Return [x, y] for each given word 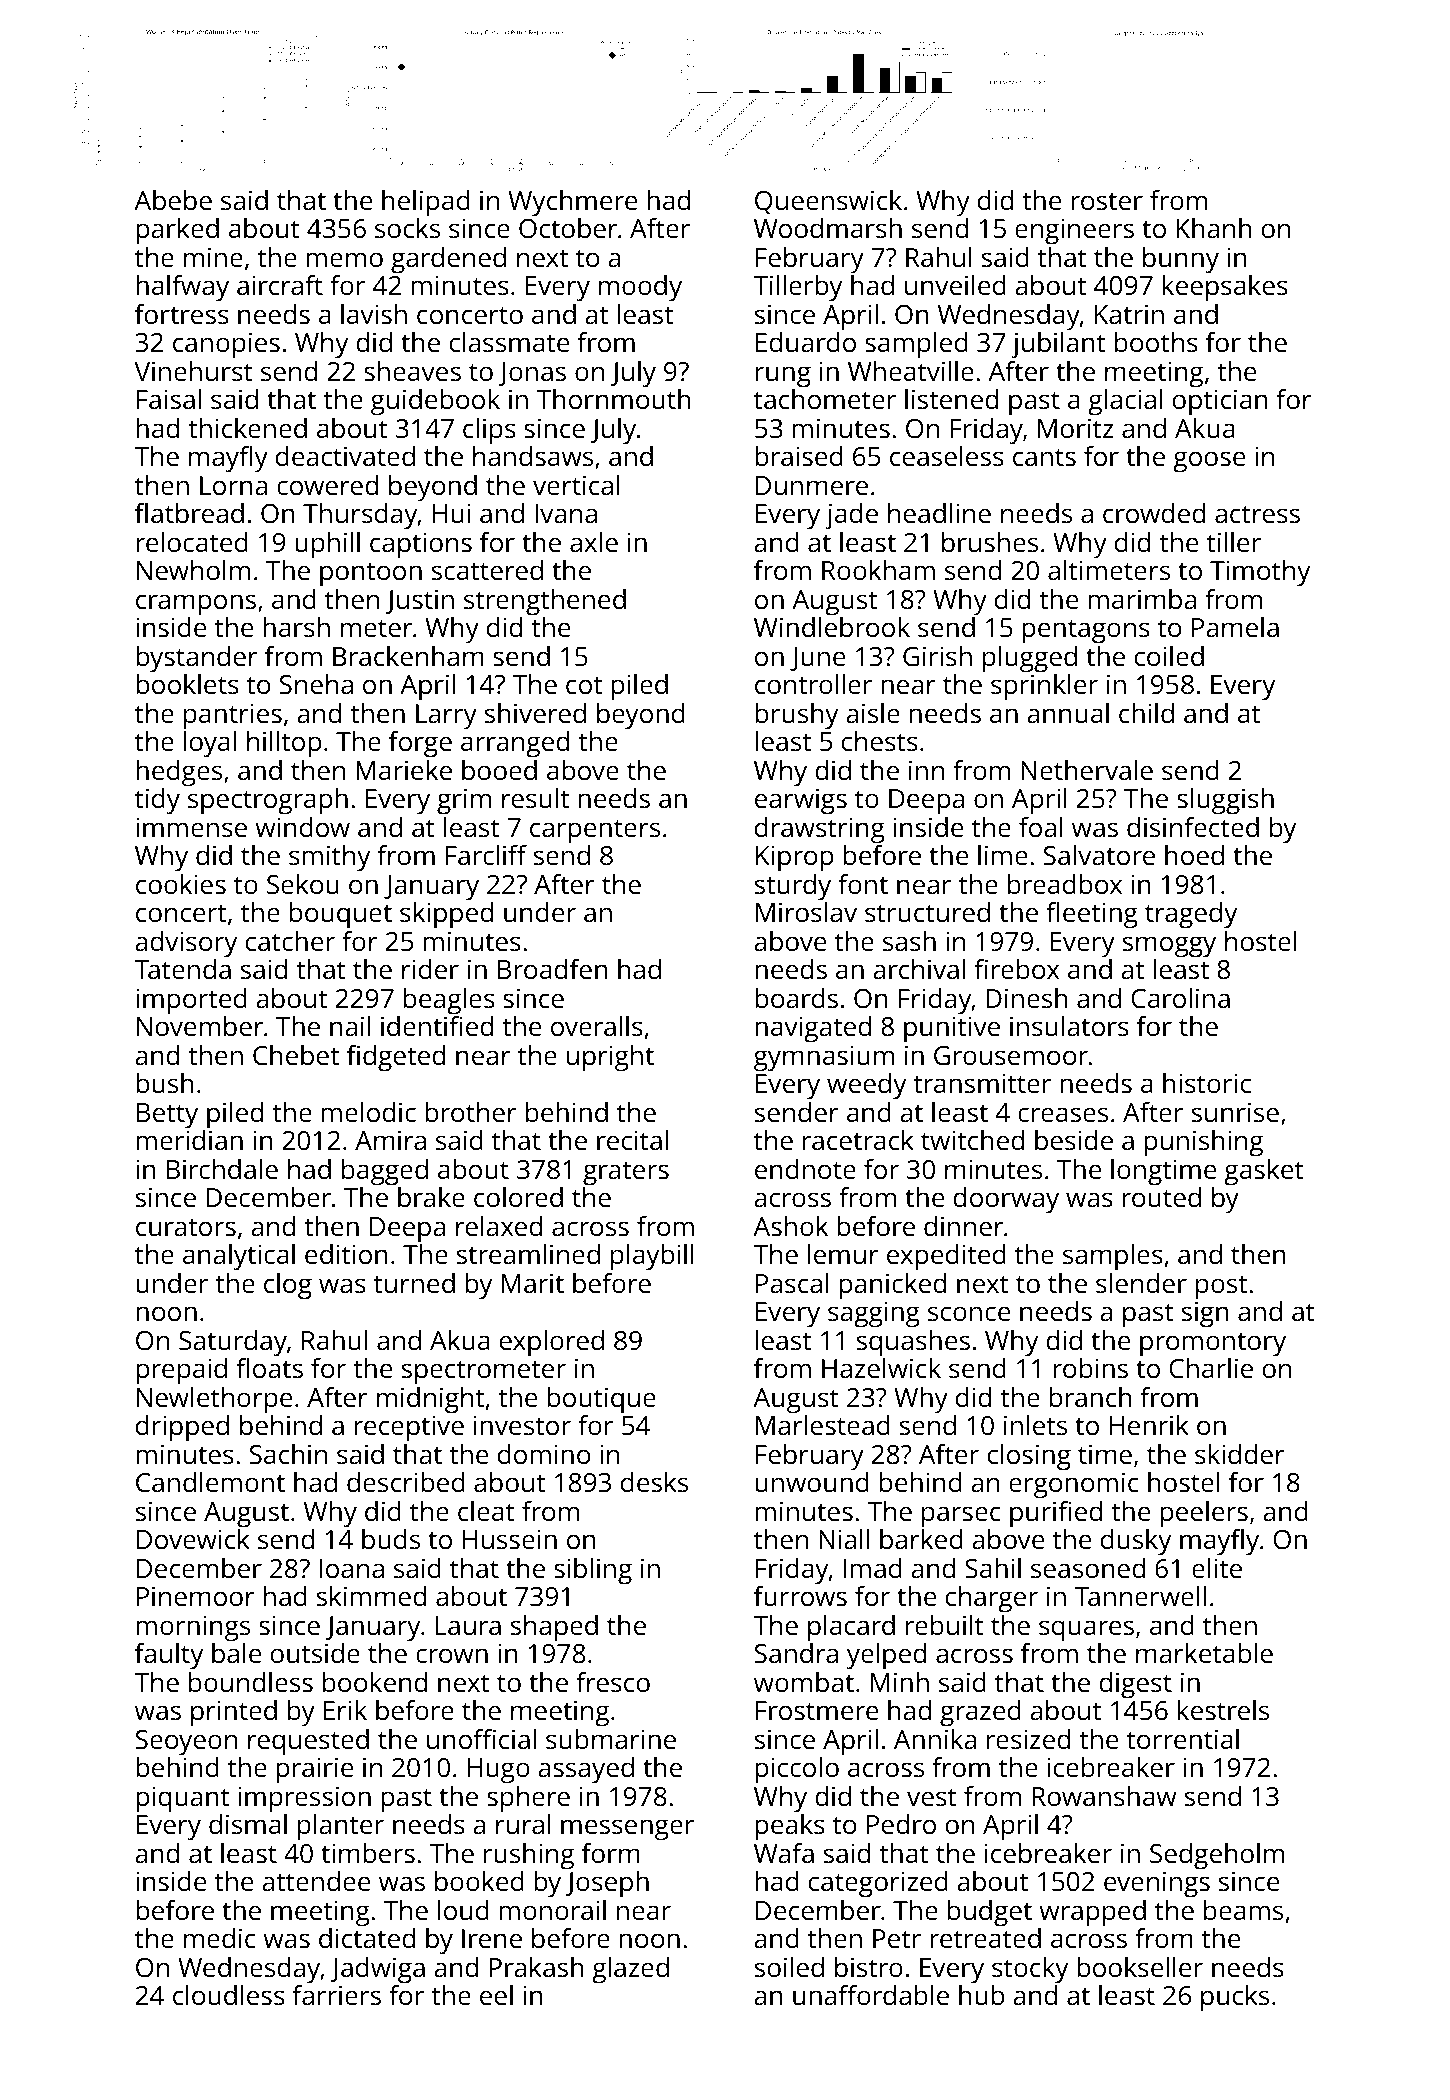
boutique [601, 1400]
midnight [430, 1400]
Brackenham [408, 656]
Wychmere [572, 203]
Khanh [1214, 228]
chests [880, 741]
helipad [426, 203]
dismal [248, 1824]
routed [1161, 1197]
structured [927, 912]
